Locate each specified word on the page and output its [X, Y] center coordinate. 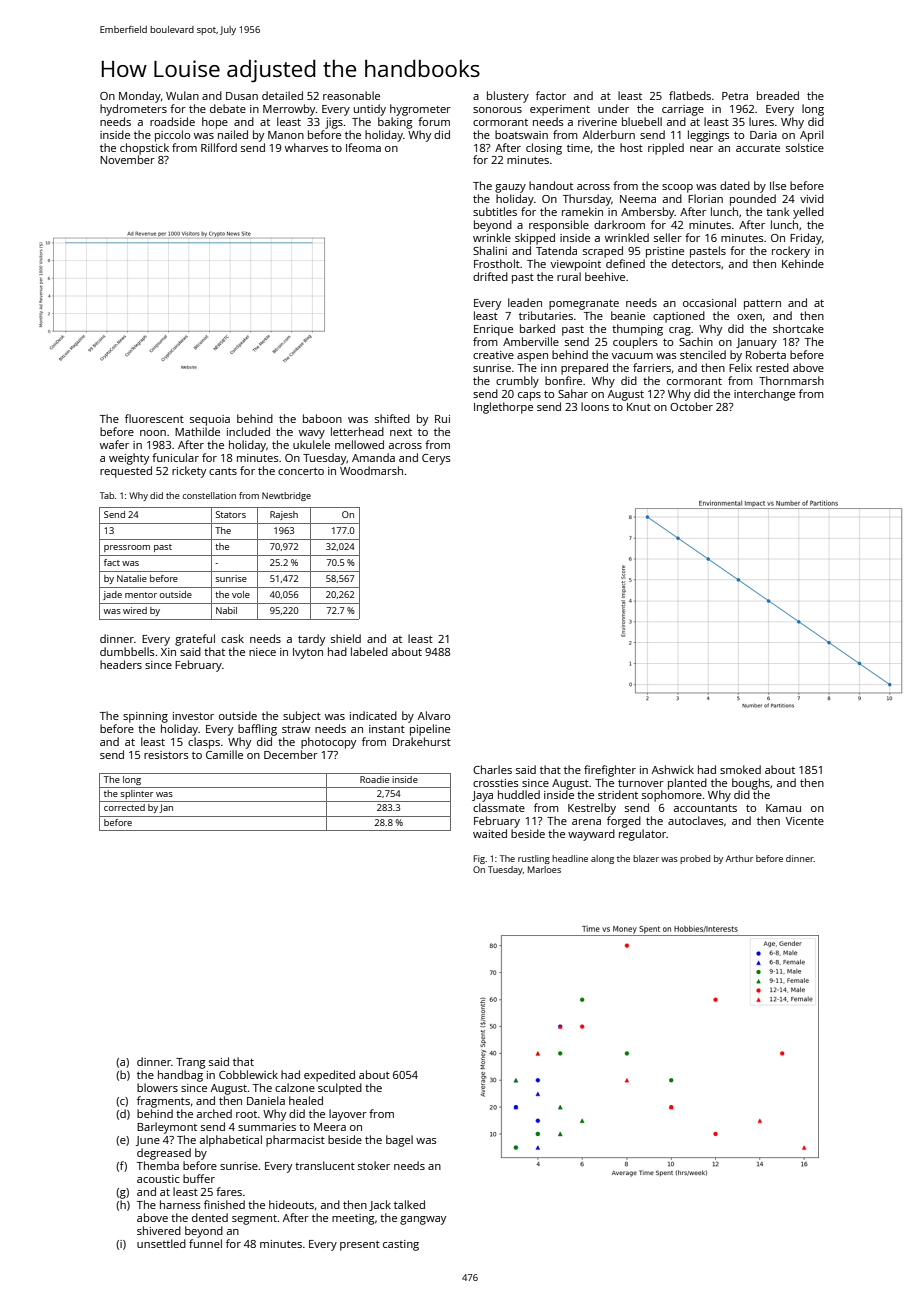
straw [296, 729]
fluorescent [154, 418]
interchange [764, 395]
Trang [190, 1063]
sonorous [497, 110]
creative [493, 355]
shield [346, 638]
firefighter [610, 771]
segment [254, 1219]
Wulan [182, 95]
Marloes [544, 869]
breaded [778, 95]
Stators [231, 514]
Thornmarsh [791, 380]
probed [695, 859]
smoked [740, 769]
